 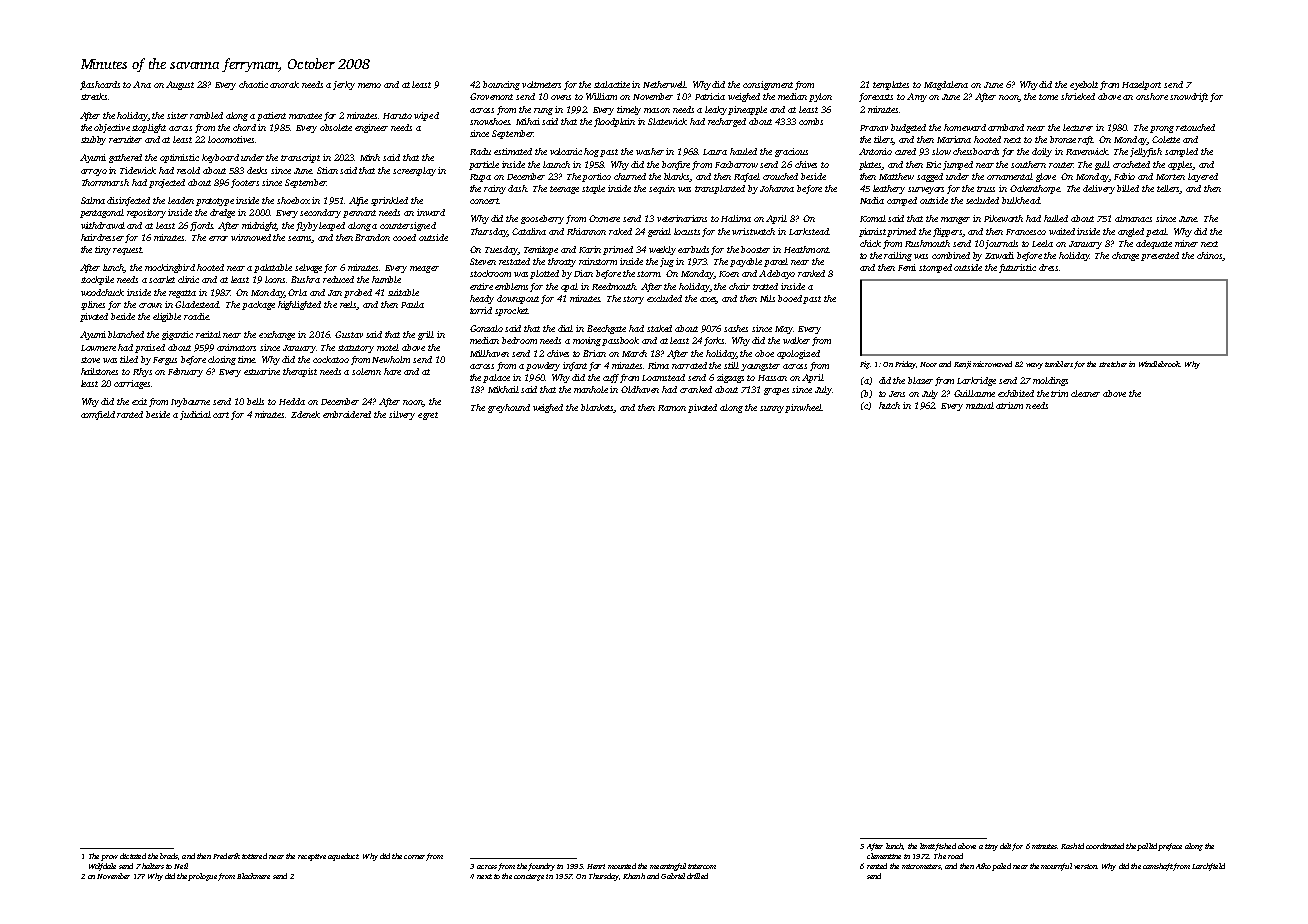 What do you see at coordinates (731, 365) in the screenshot?
I see `still` at bounding box center [731, 365].
